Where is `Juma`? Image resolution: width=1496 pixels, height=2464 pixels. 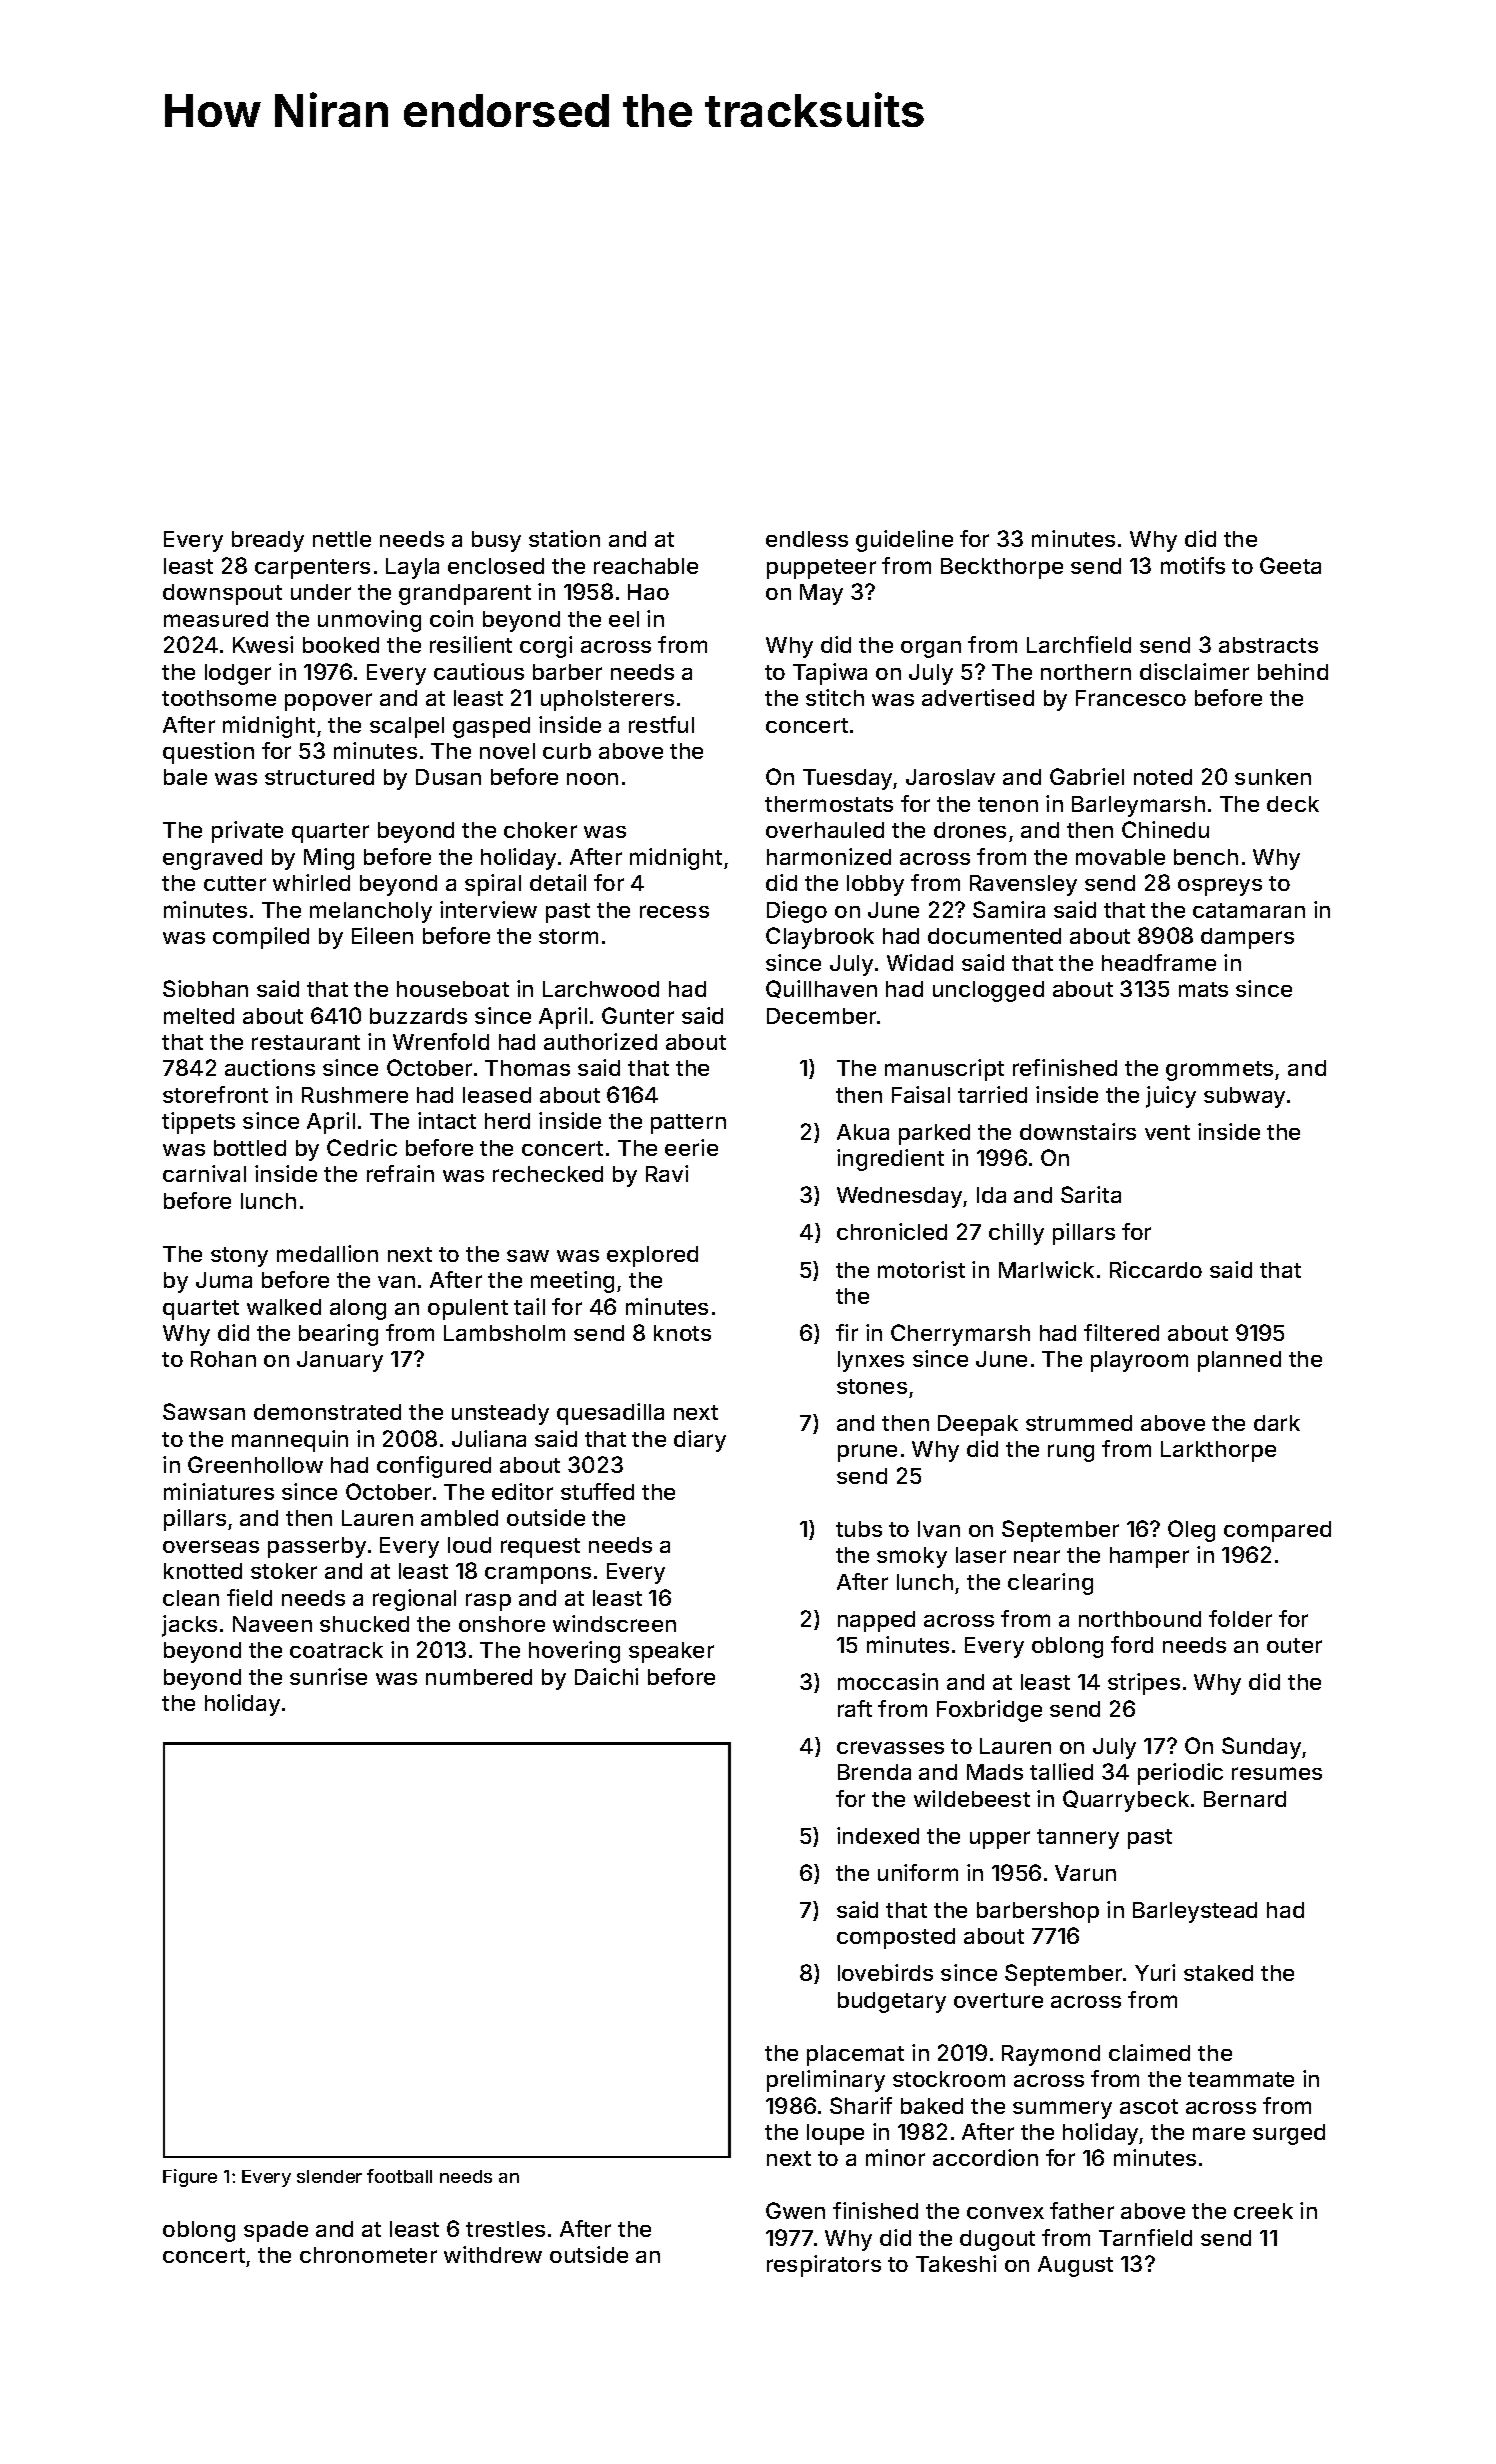 Juma is located at coordinates (224, 1280).
